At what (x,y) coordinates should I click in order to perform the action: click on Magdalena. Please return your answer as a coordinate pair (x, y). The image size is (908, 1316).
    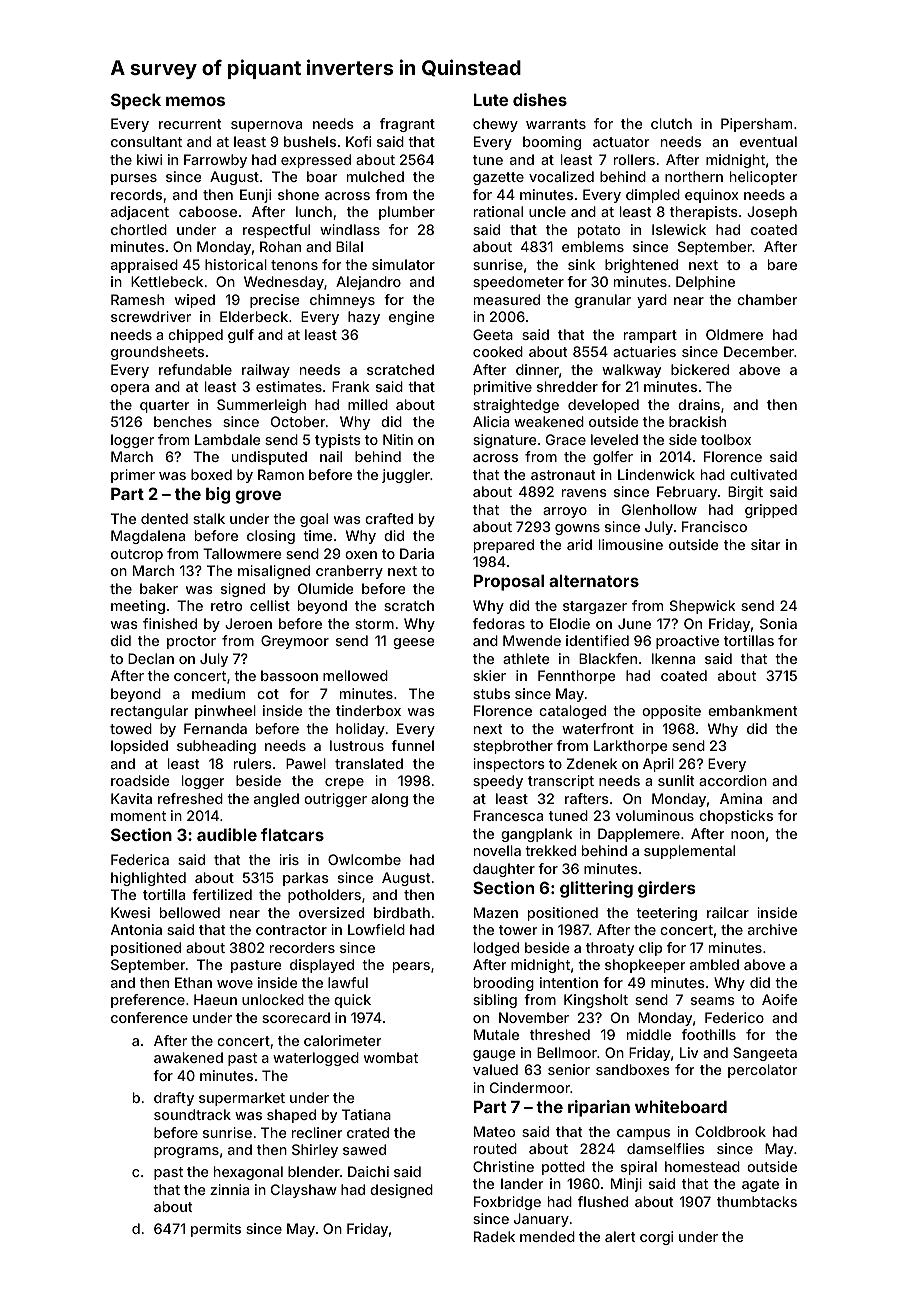
    Looking at the image, I should click on (148, 537).
